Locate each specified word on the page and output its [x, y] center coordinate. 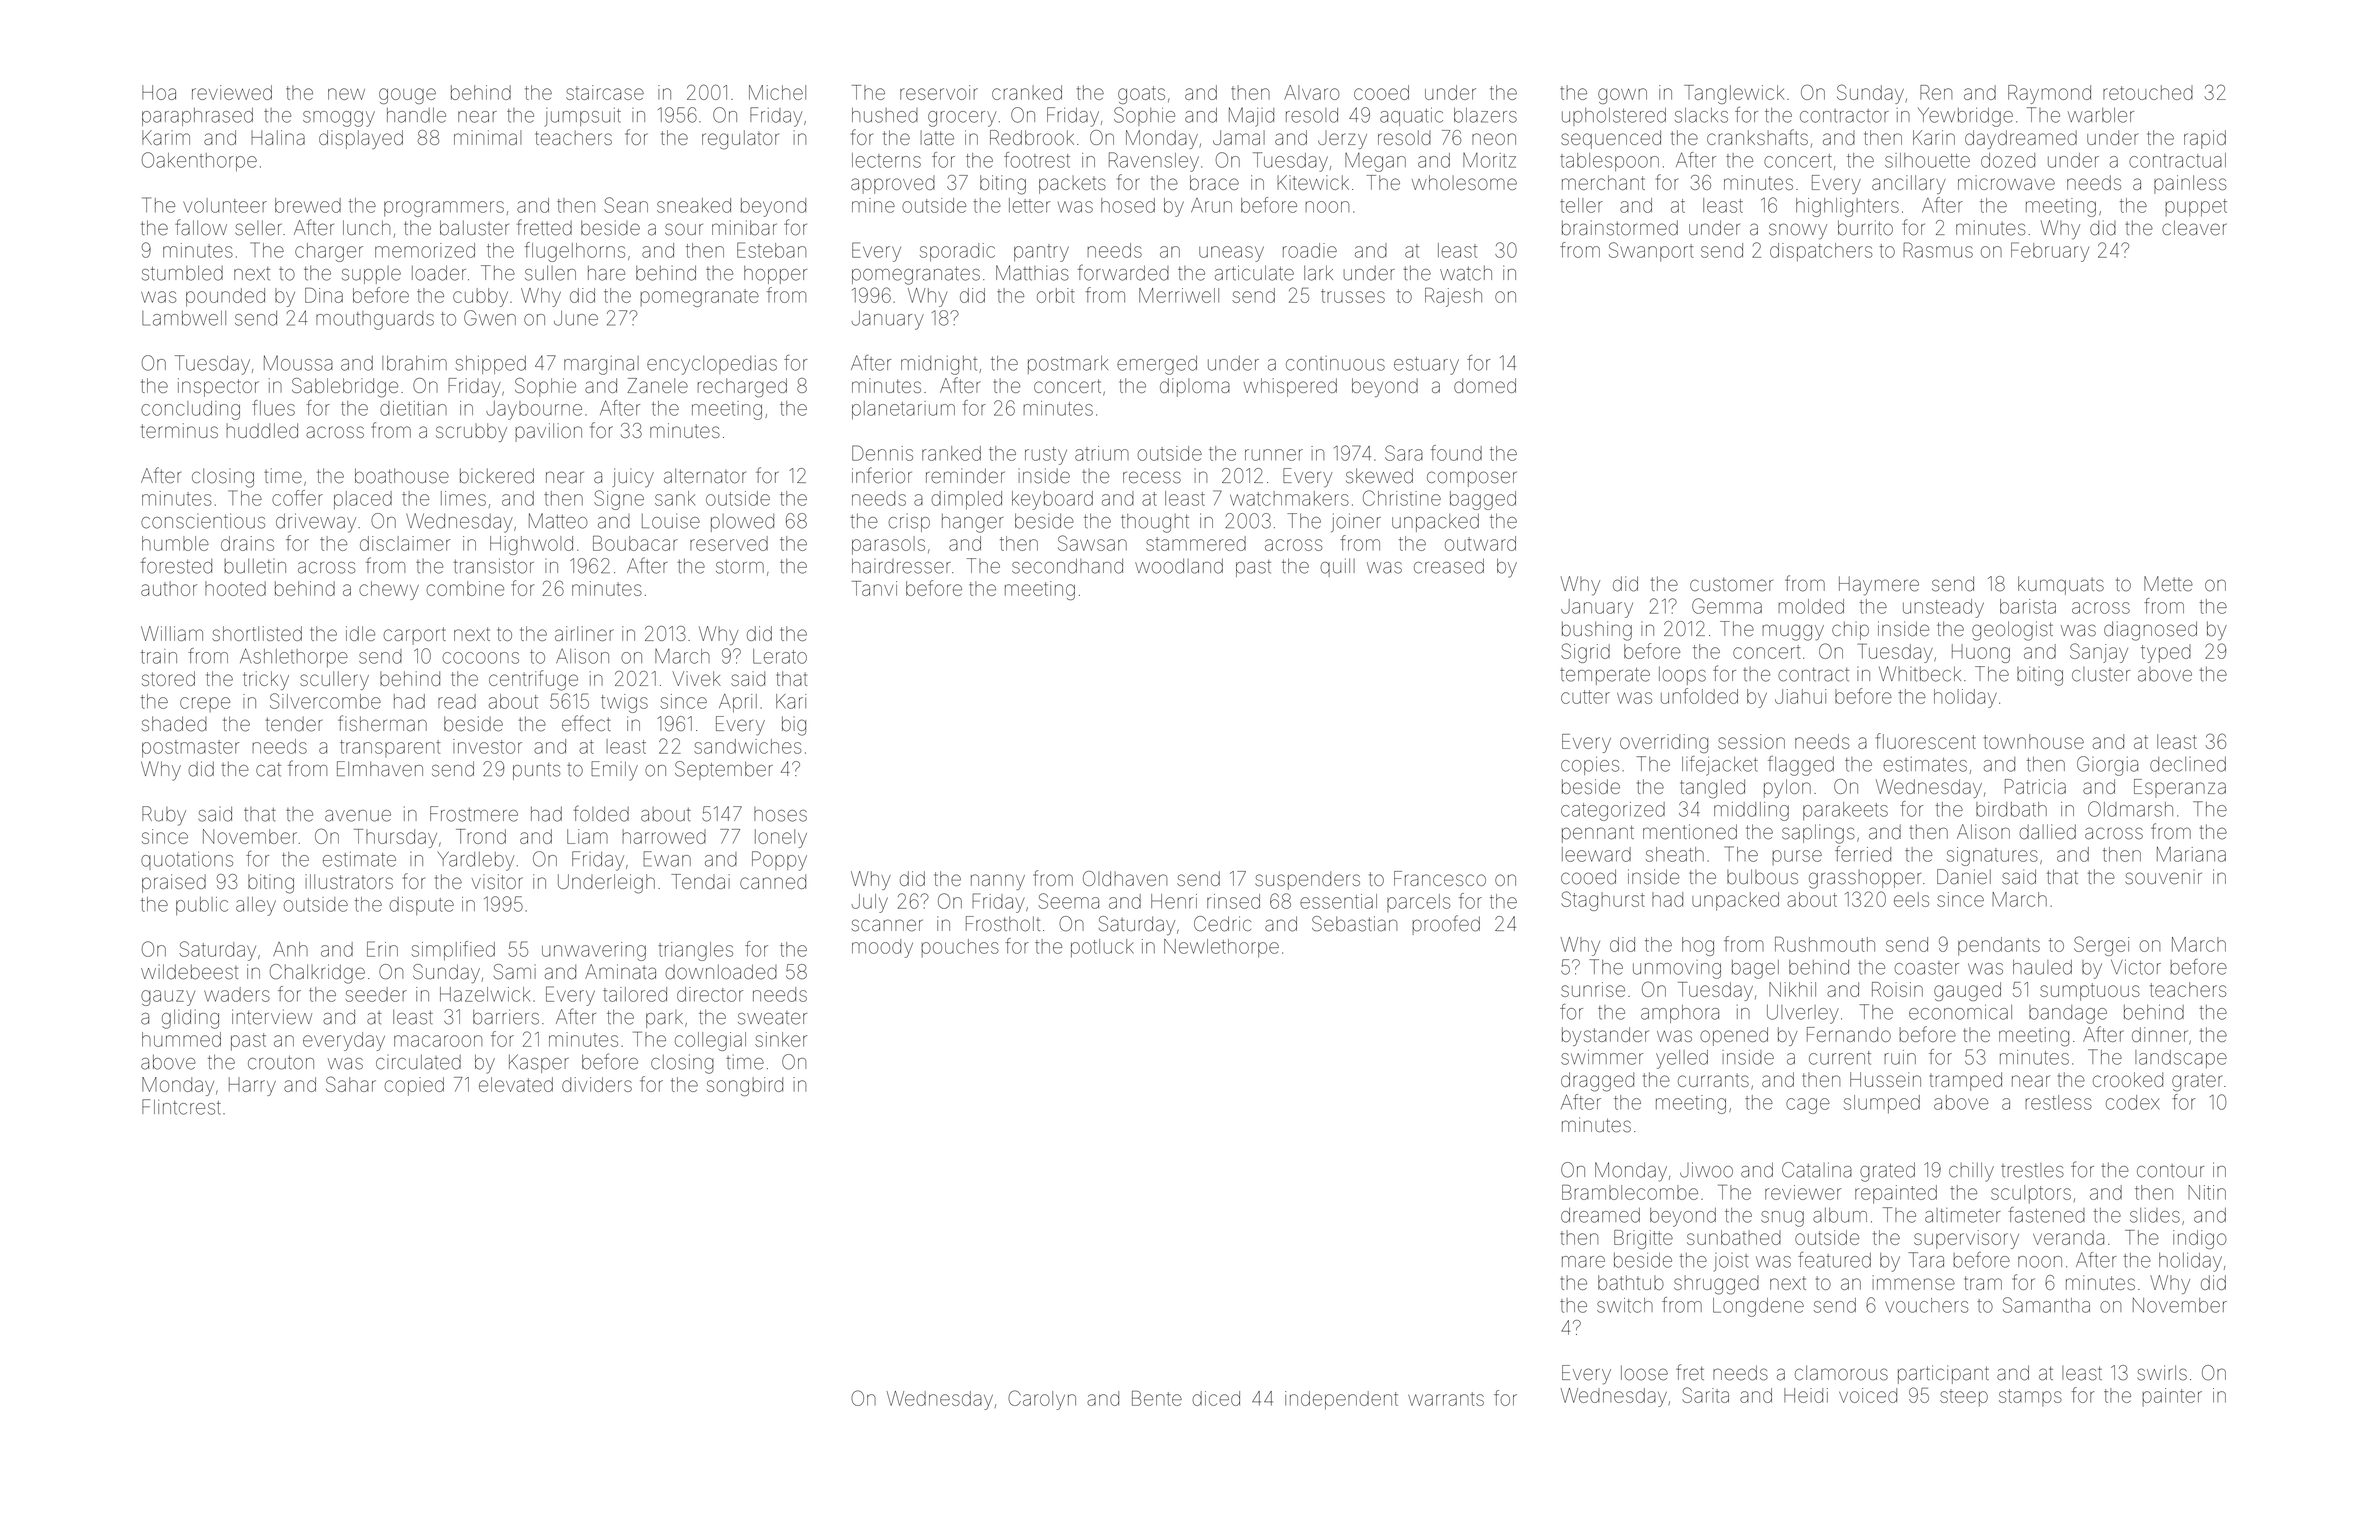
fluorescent [1926, 741]
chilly [1971, 1172]
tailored [635, 994]
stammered [1196, 543]
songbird [745, 1086]
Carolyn [1042, 1400]
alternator [705, 476]
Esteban [771, 250]
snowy [1798, 231]
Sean [626, 205]
